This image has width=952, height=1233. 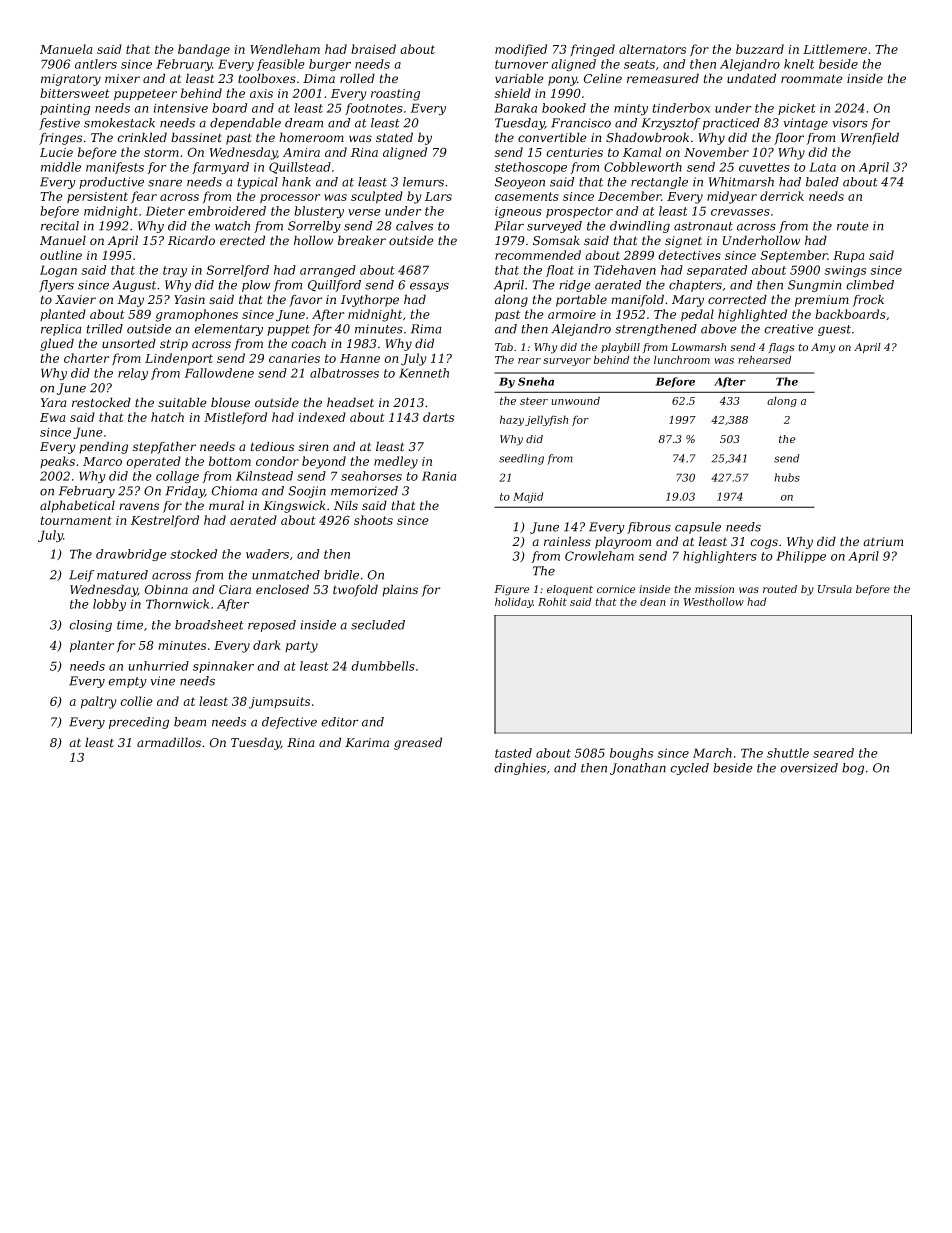 What do you see at coordinates (682, 359) in the image?
I see `lunchroom` at bounding box center [682, 359].
